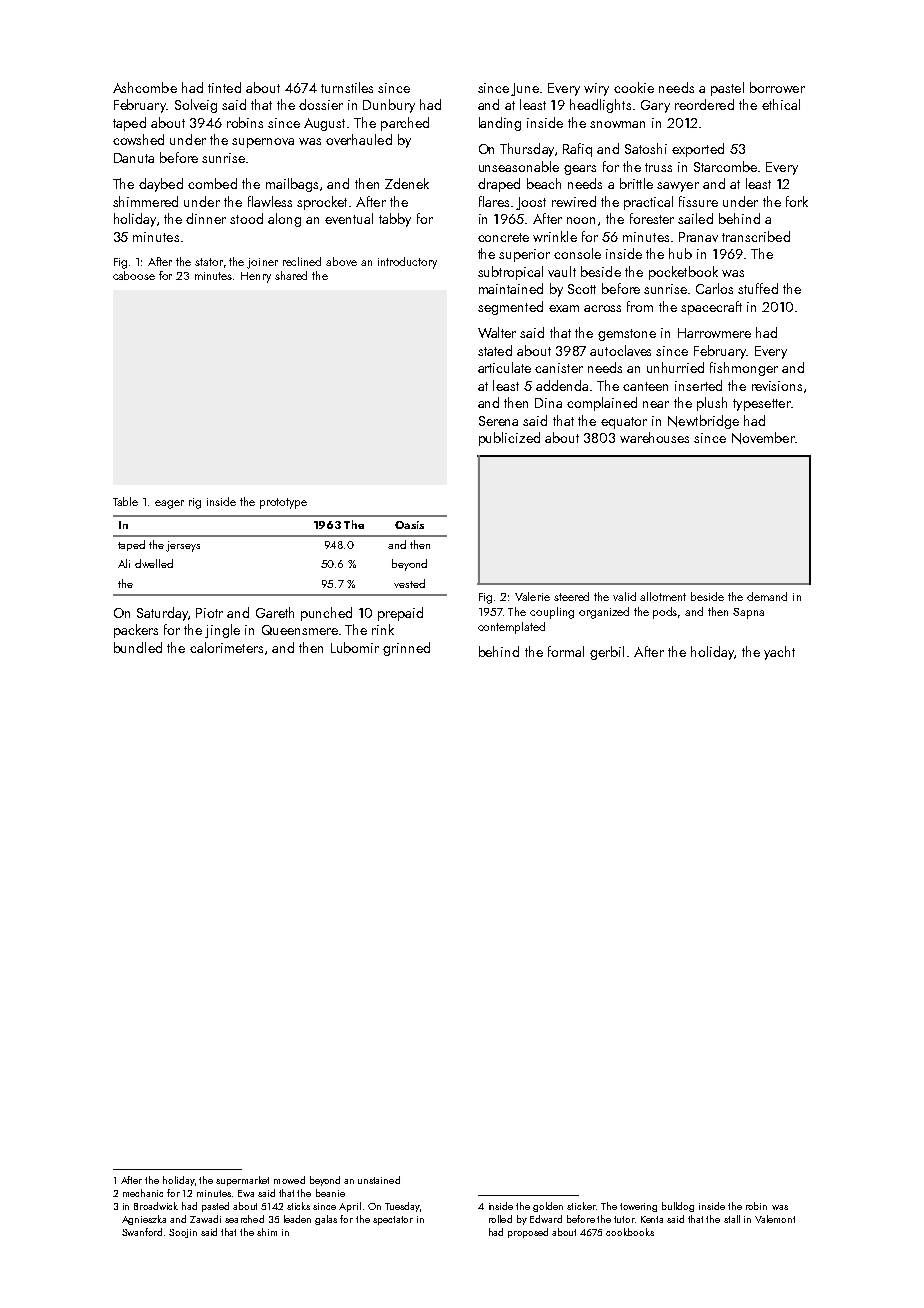 The width and height of the page is (924, 1308). I want to click on Swanford, so click(142, 1232).
